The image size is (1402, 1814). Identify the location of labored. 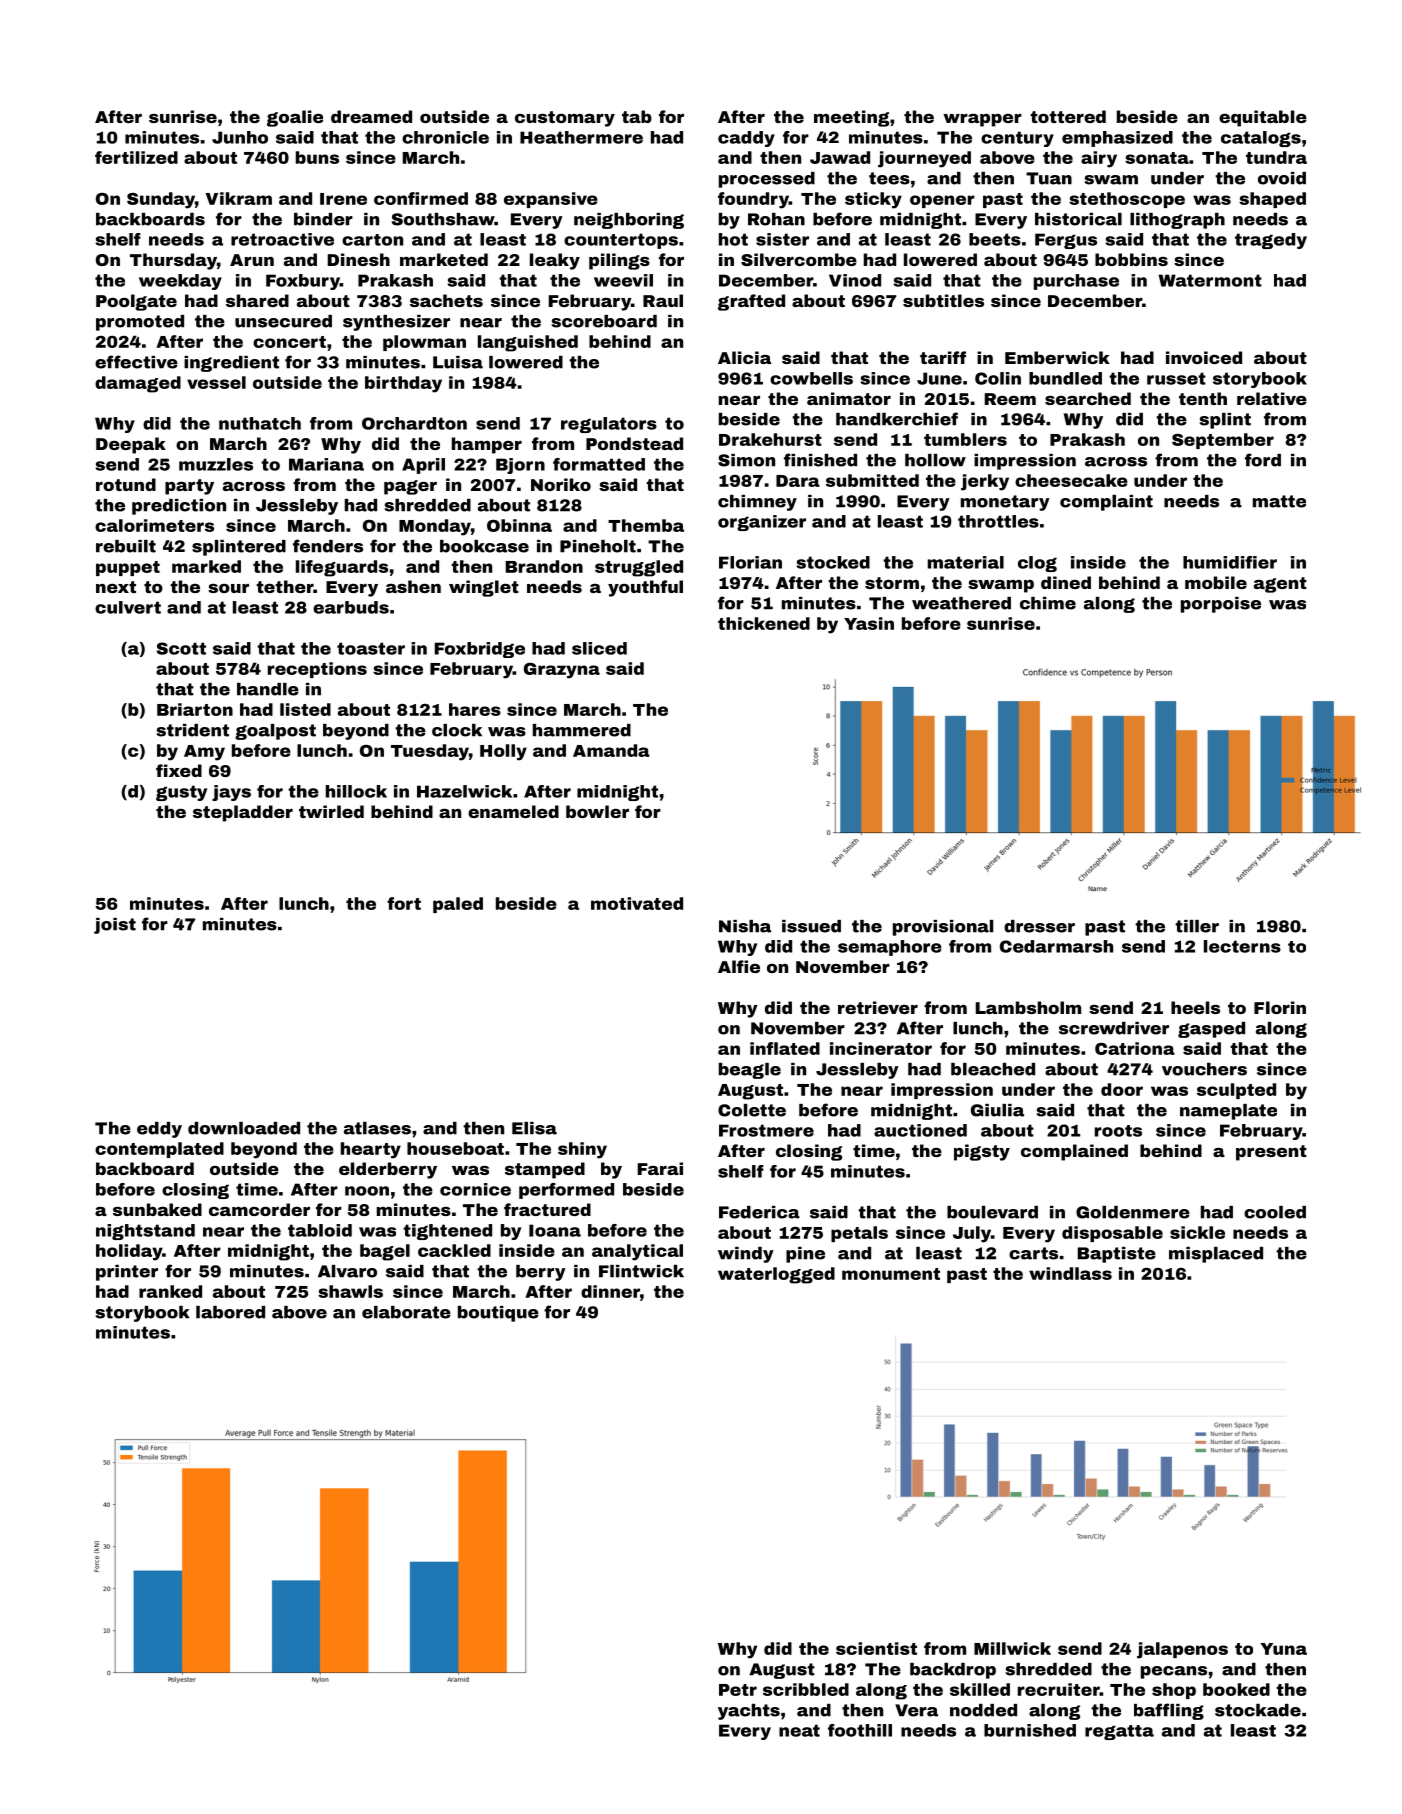
(230, 1312).
